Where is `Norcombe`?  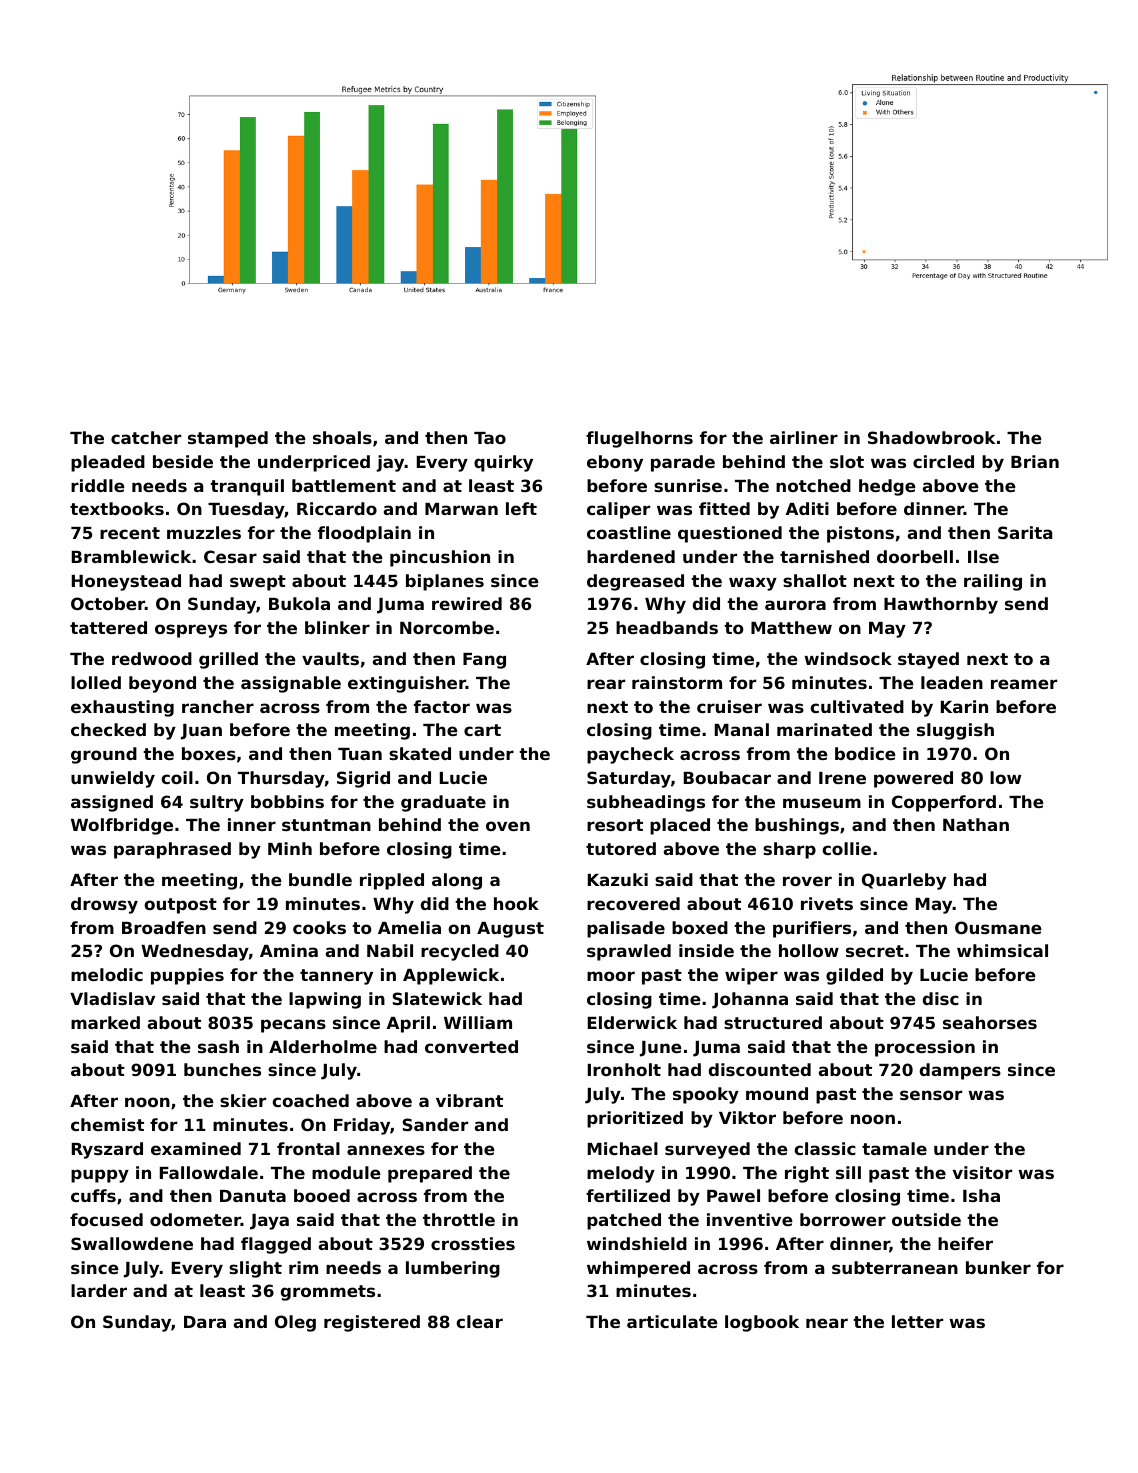 Norcombe is located at coordinates (447, 627).
